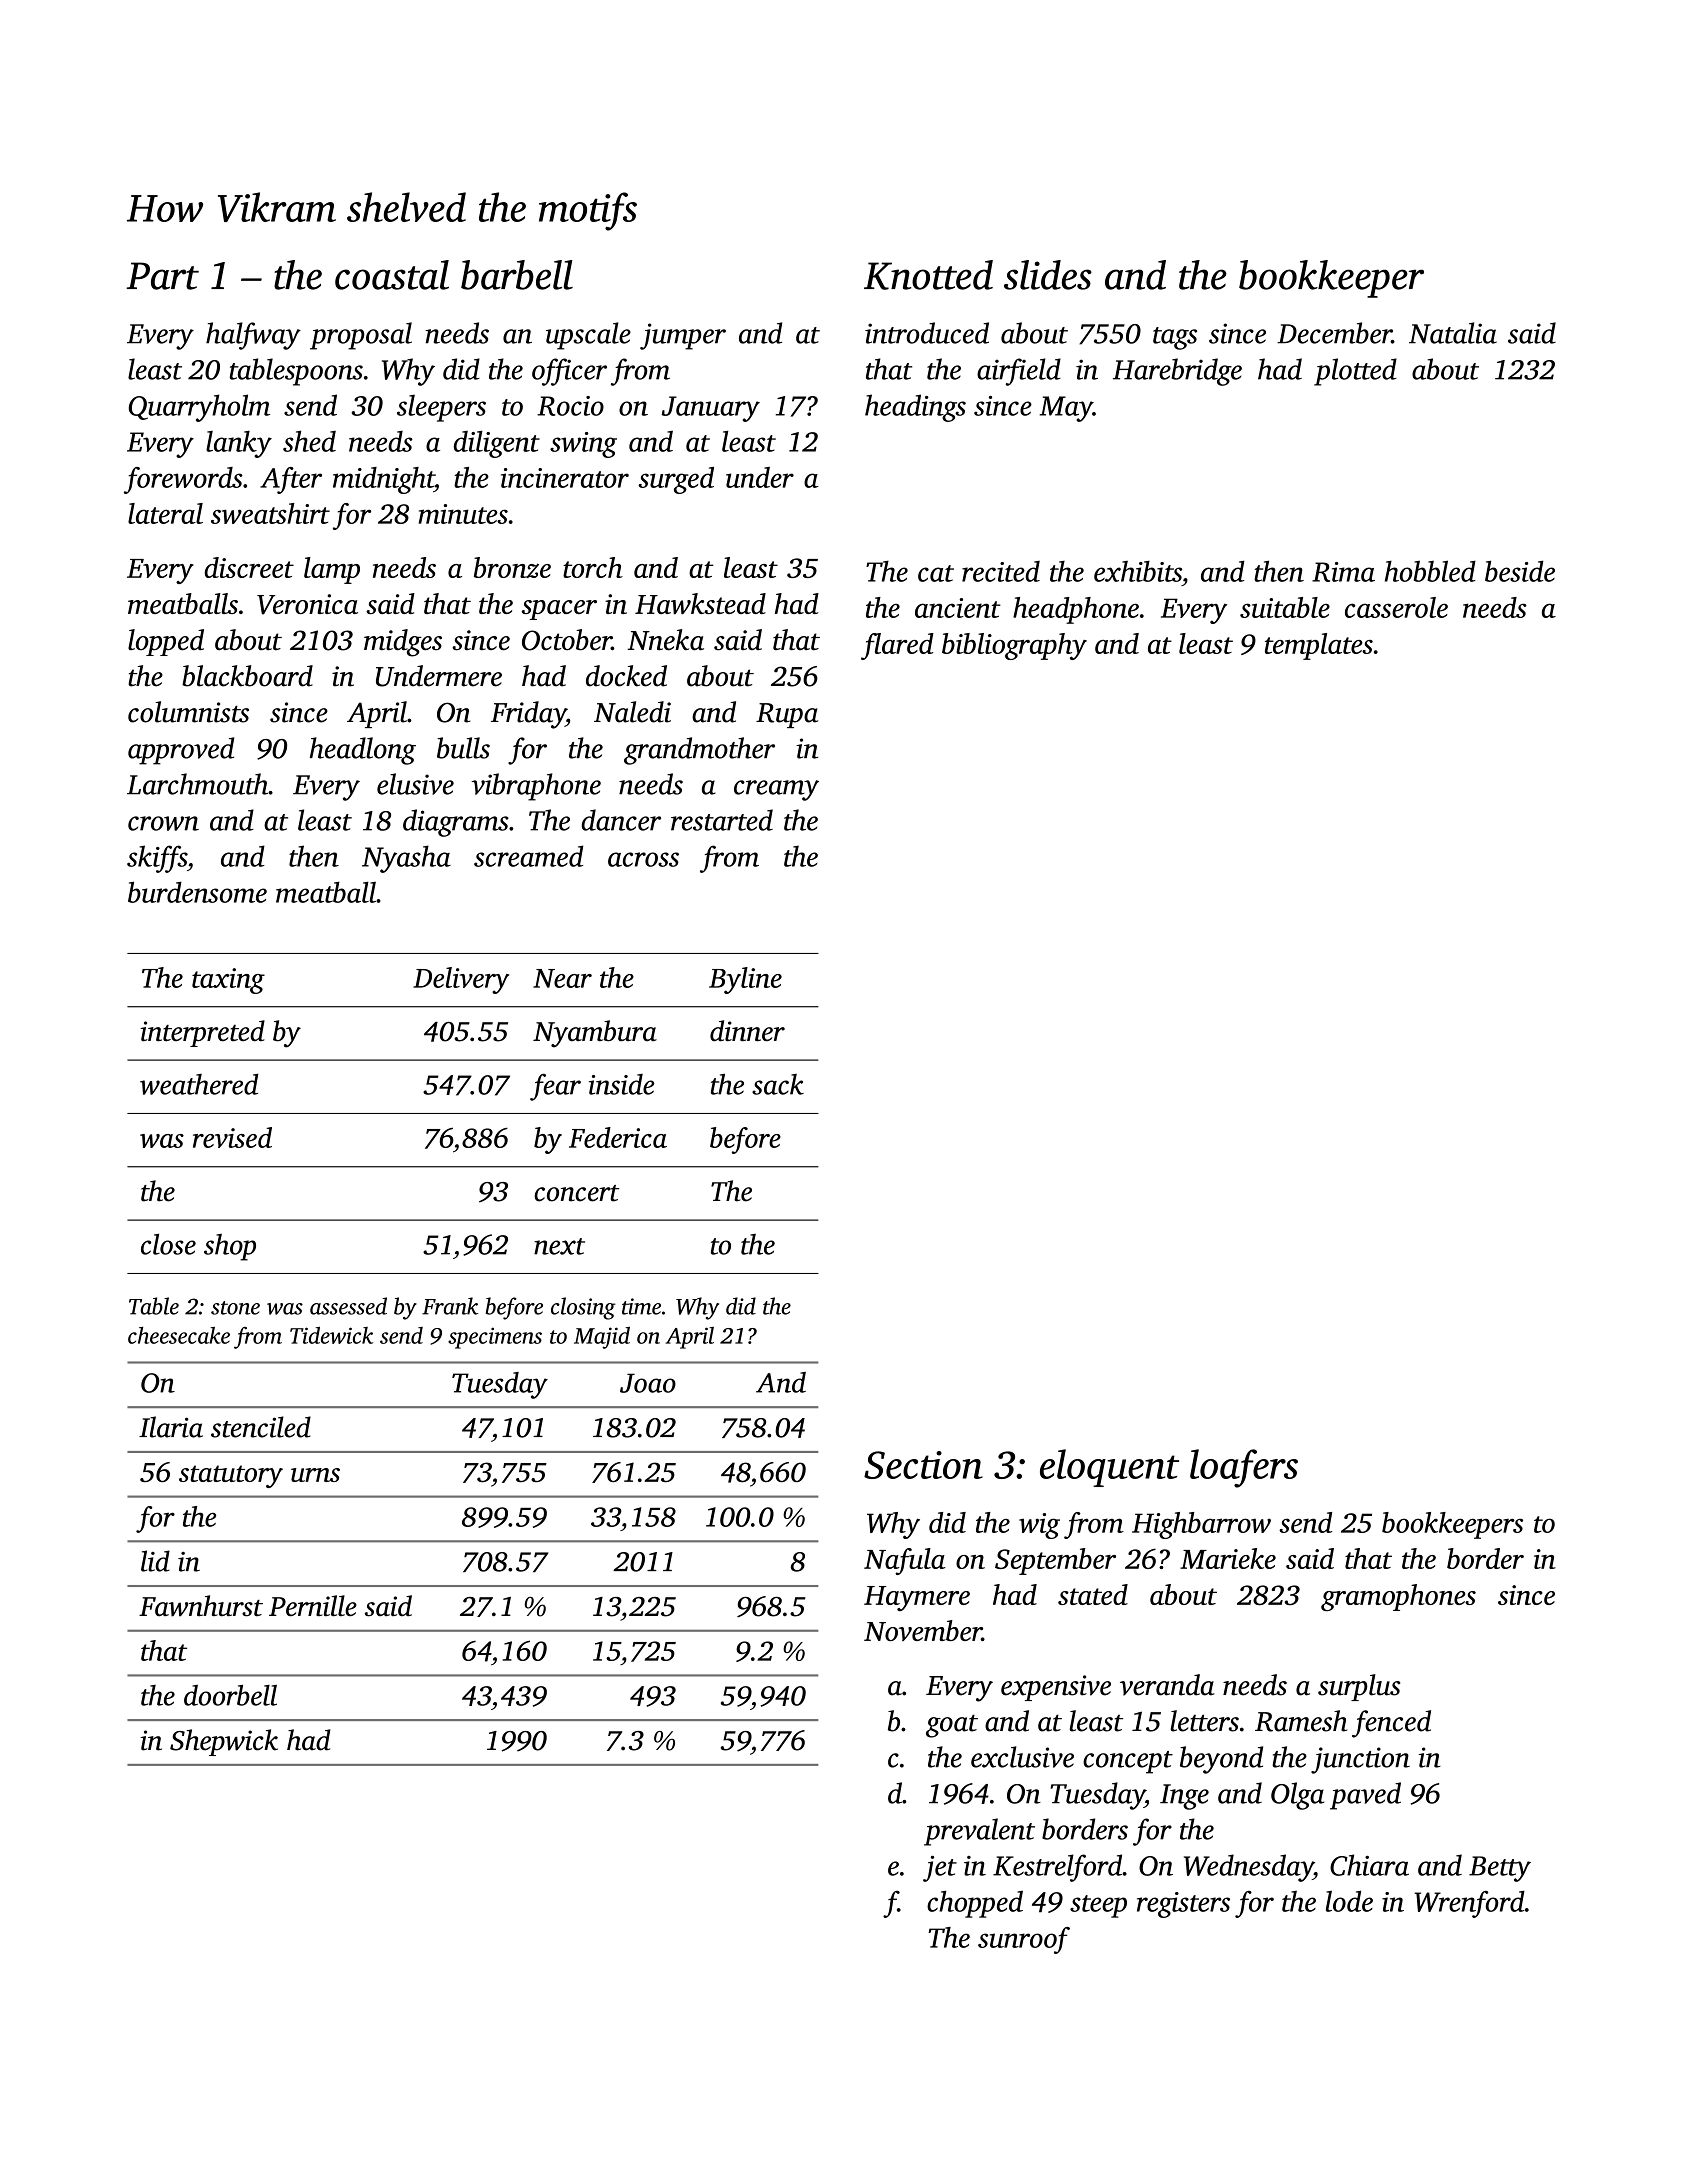 Image resolution: width=1683 pixels, height=2178 pixels. What do you see at coordinates (641, 1306) in the document?
I see `time` at bounding box center [641, 1306].
